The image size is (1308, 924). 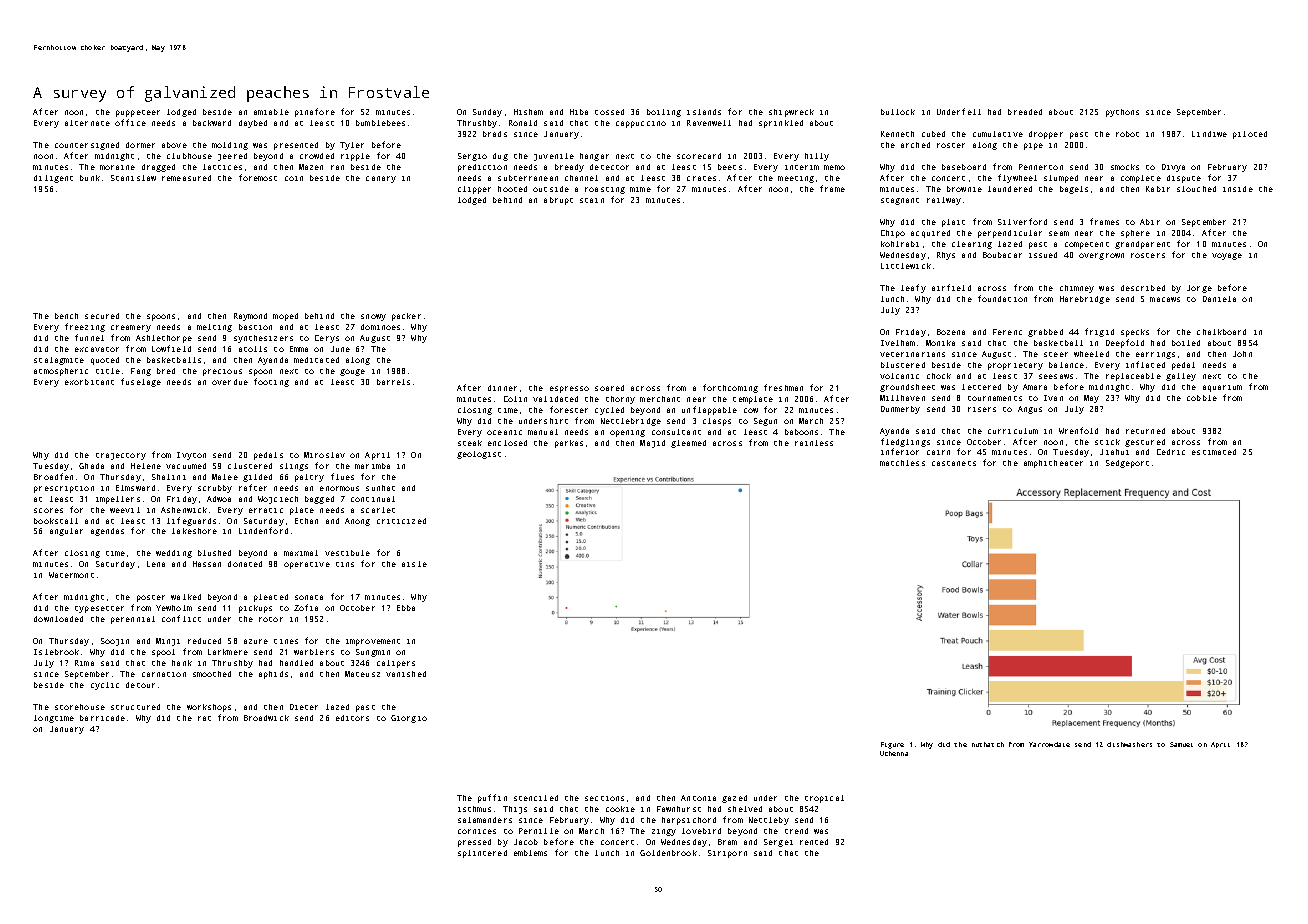 I want to click on piloted, so click(x=1250, y=135).
